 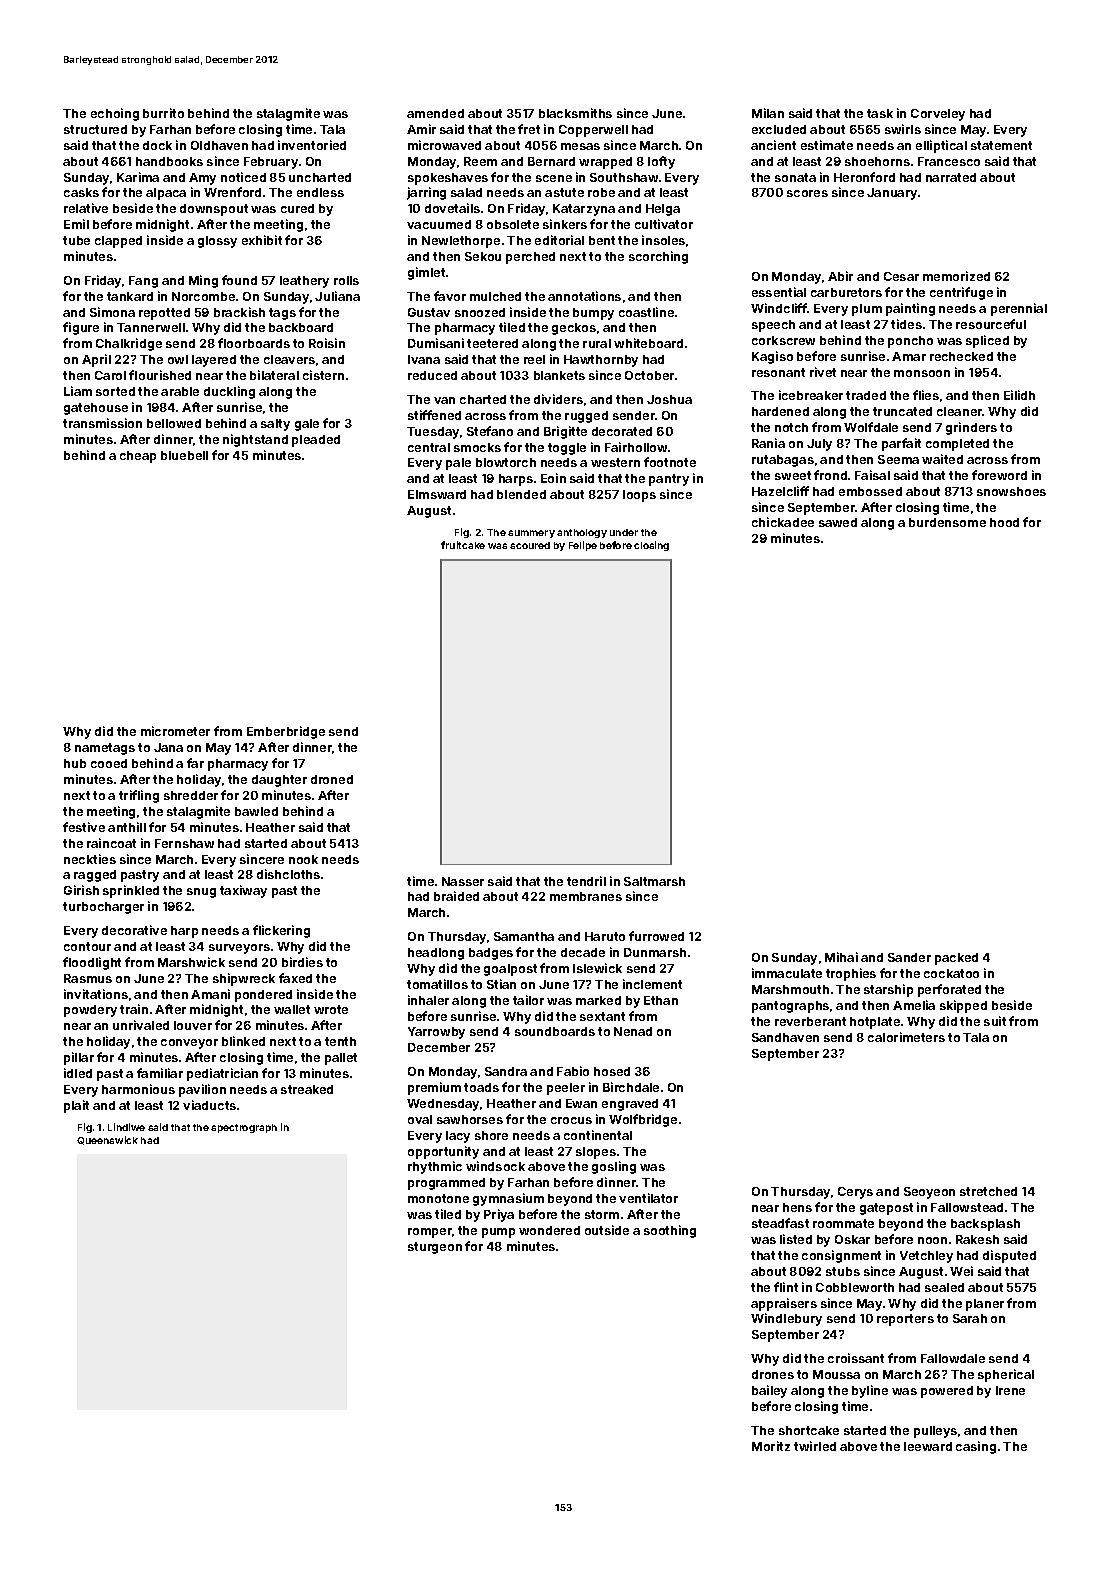 I want to click on membranes, so click(x=586, y=896).
